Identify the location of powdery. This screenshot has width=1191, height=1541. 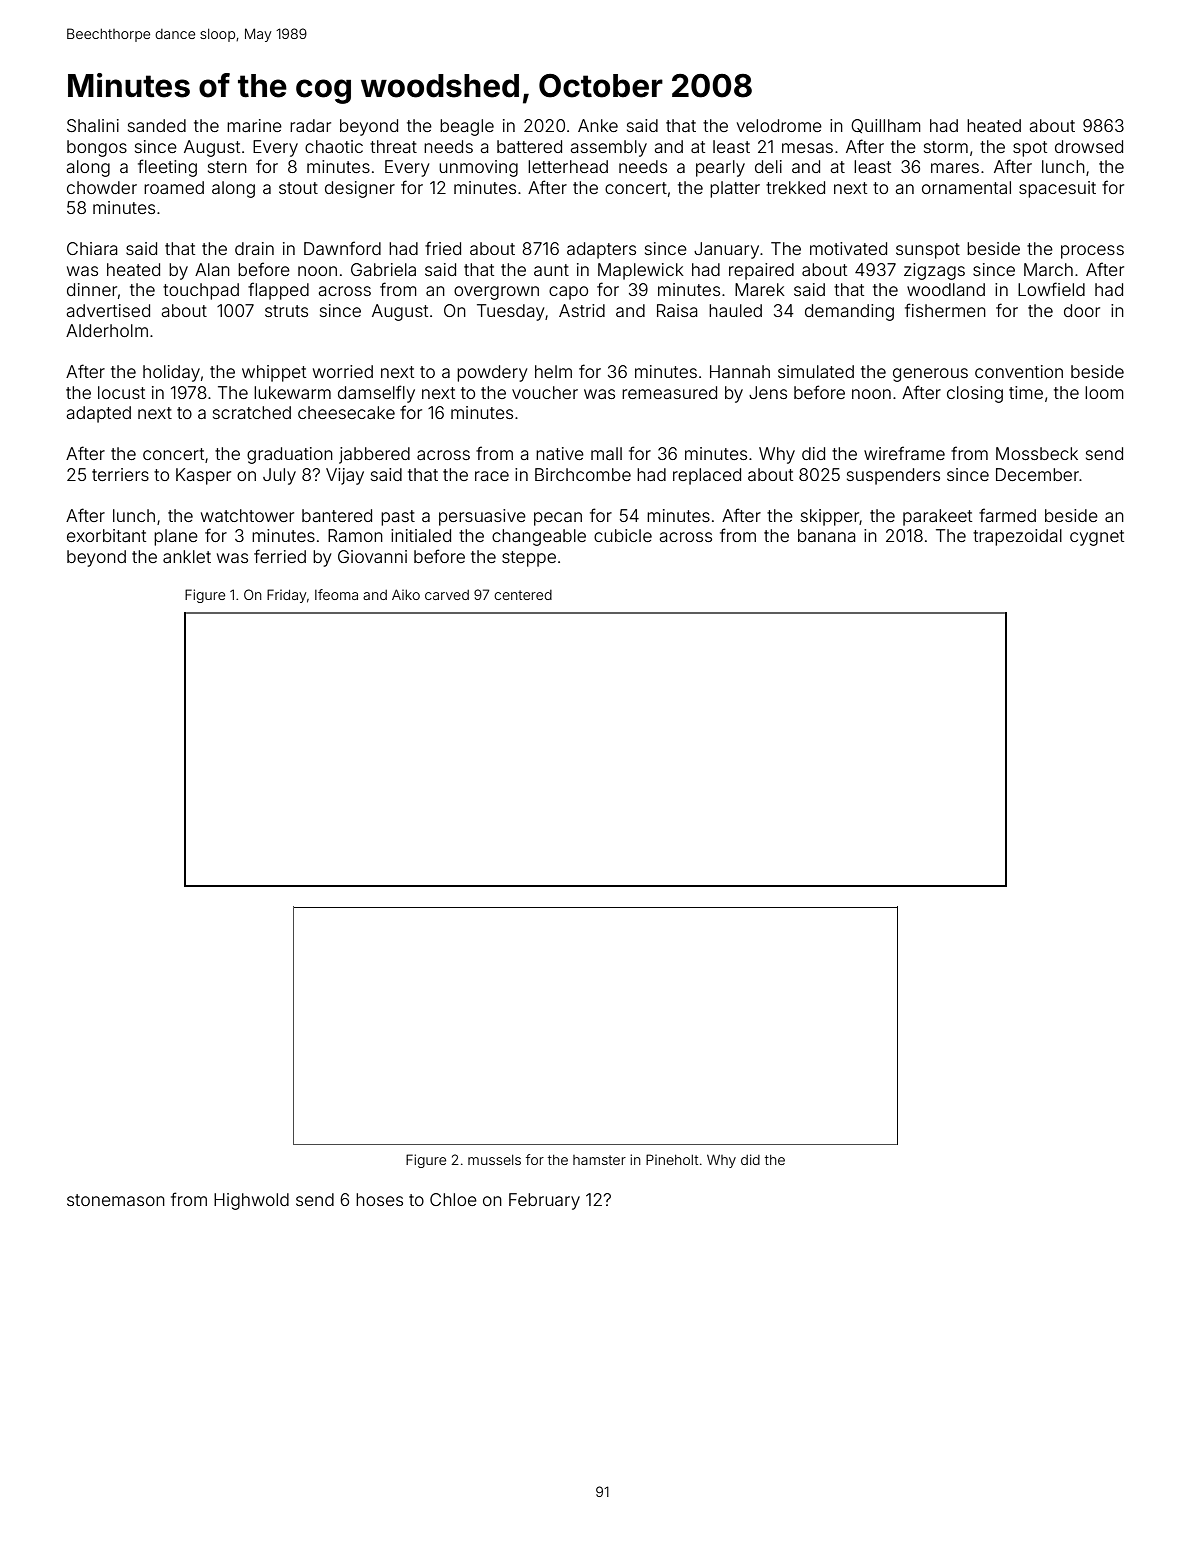
(492, 373).
